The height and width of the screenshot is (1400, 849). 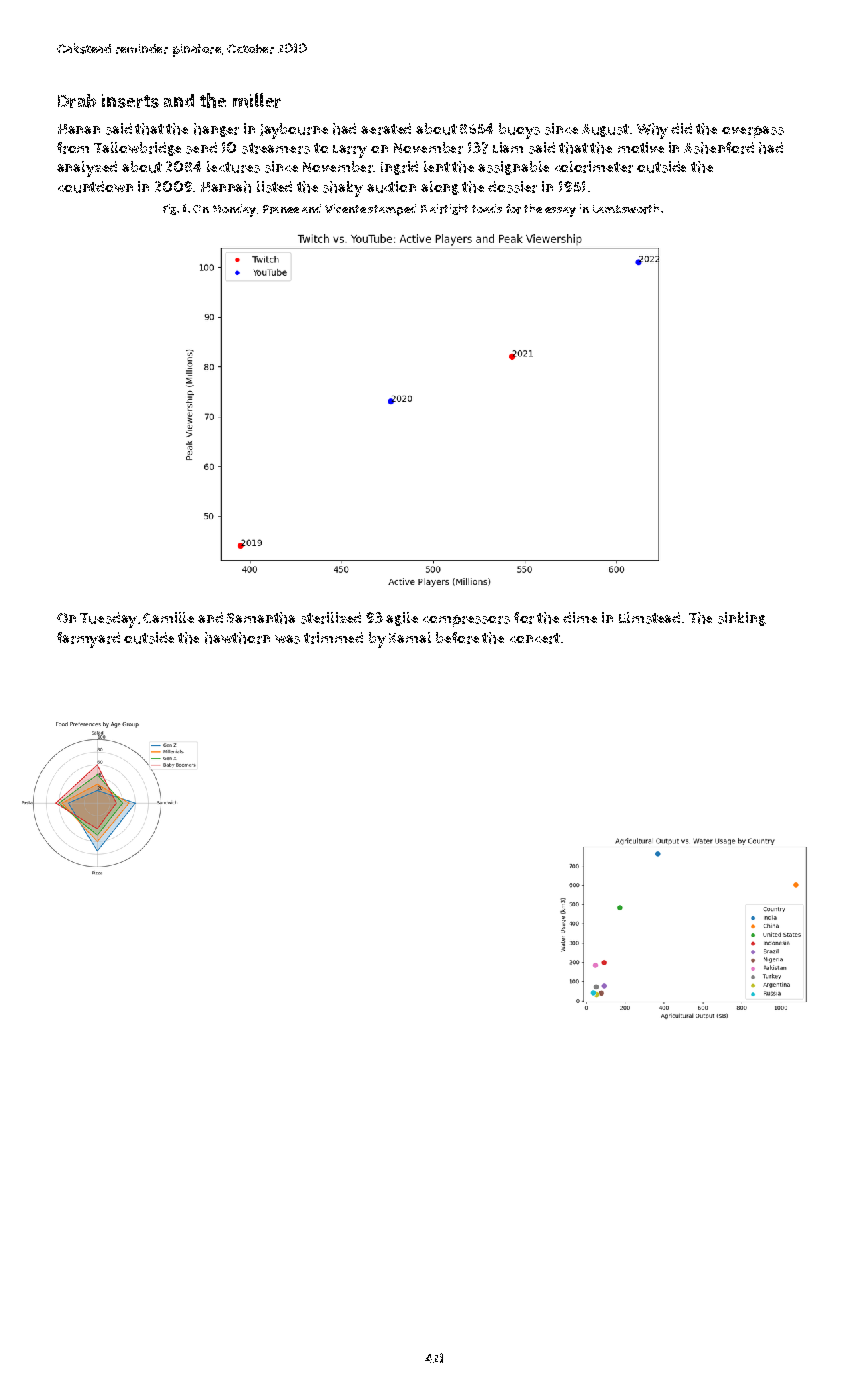 What do you see at coordinates (508, 147) in the screenshot?
I see `Liam` at bounding box center [508, 147].
